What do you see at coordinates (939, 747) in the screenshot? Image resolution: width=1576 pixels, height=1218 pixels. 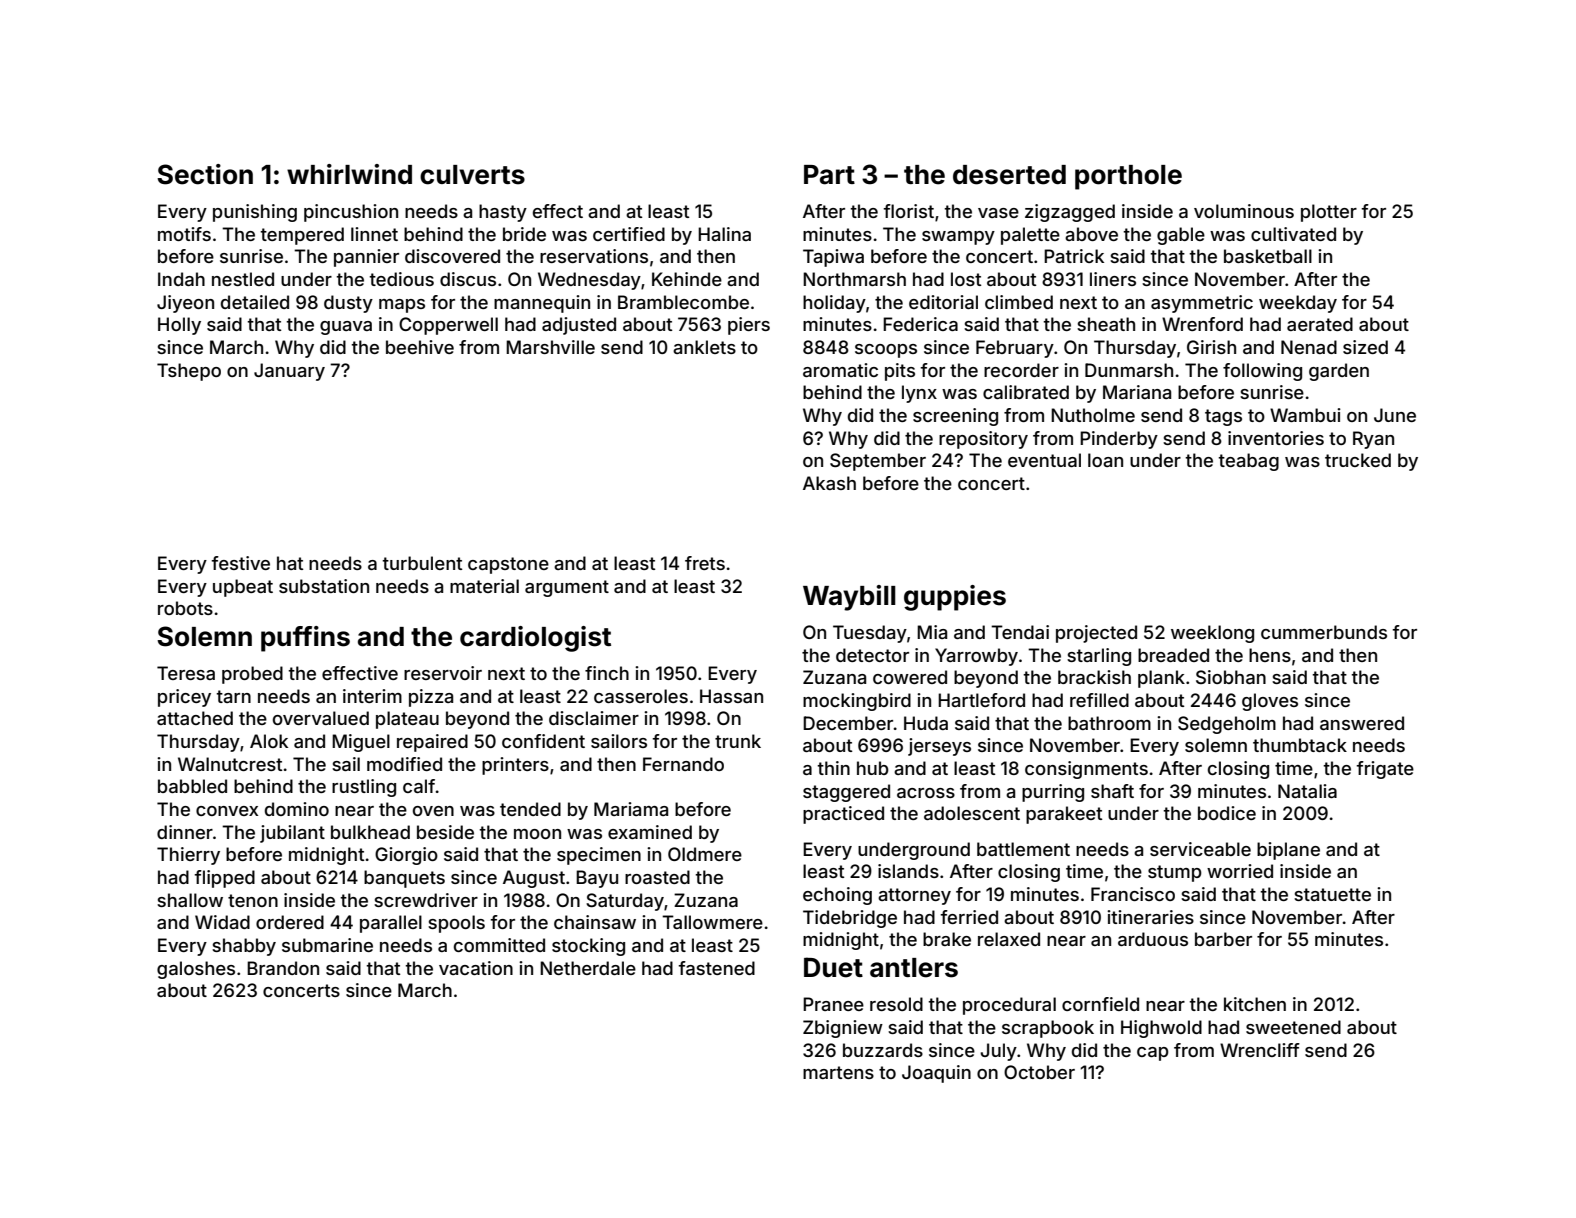 I see `jerseys` at bounding box center [939, 747].
